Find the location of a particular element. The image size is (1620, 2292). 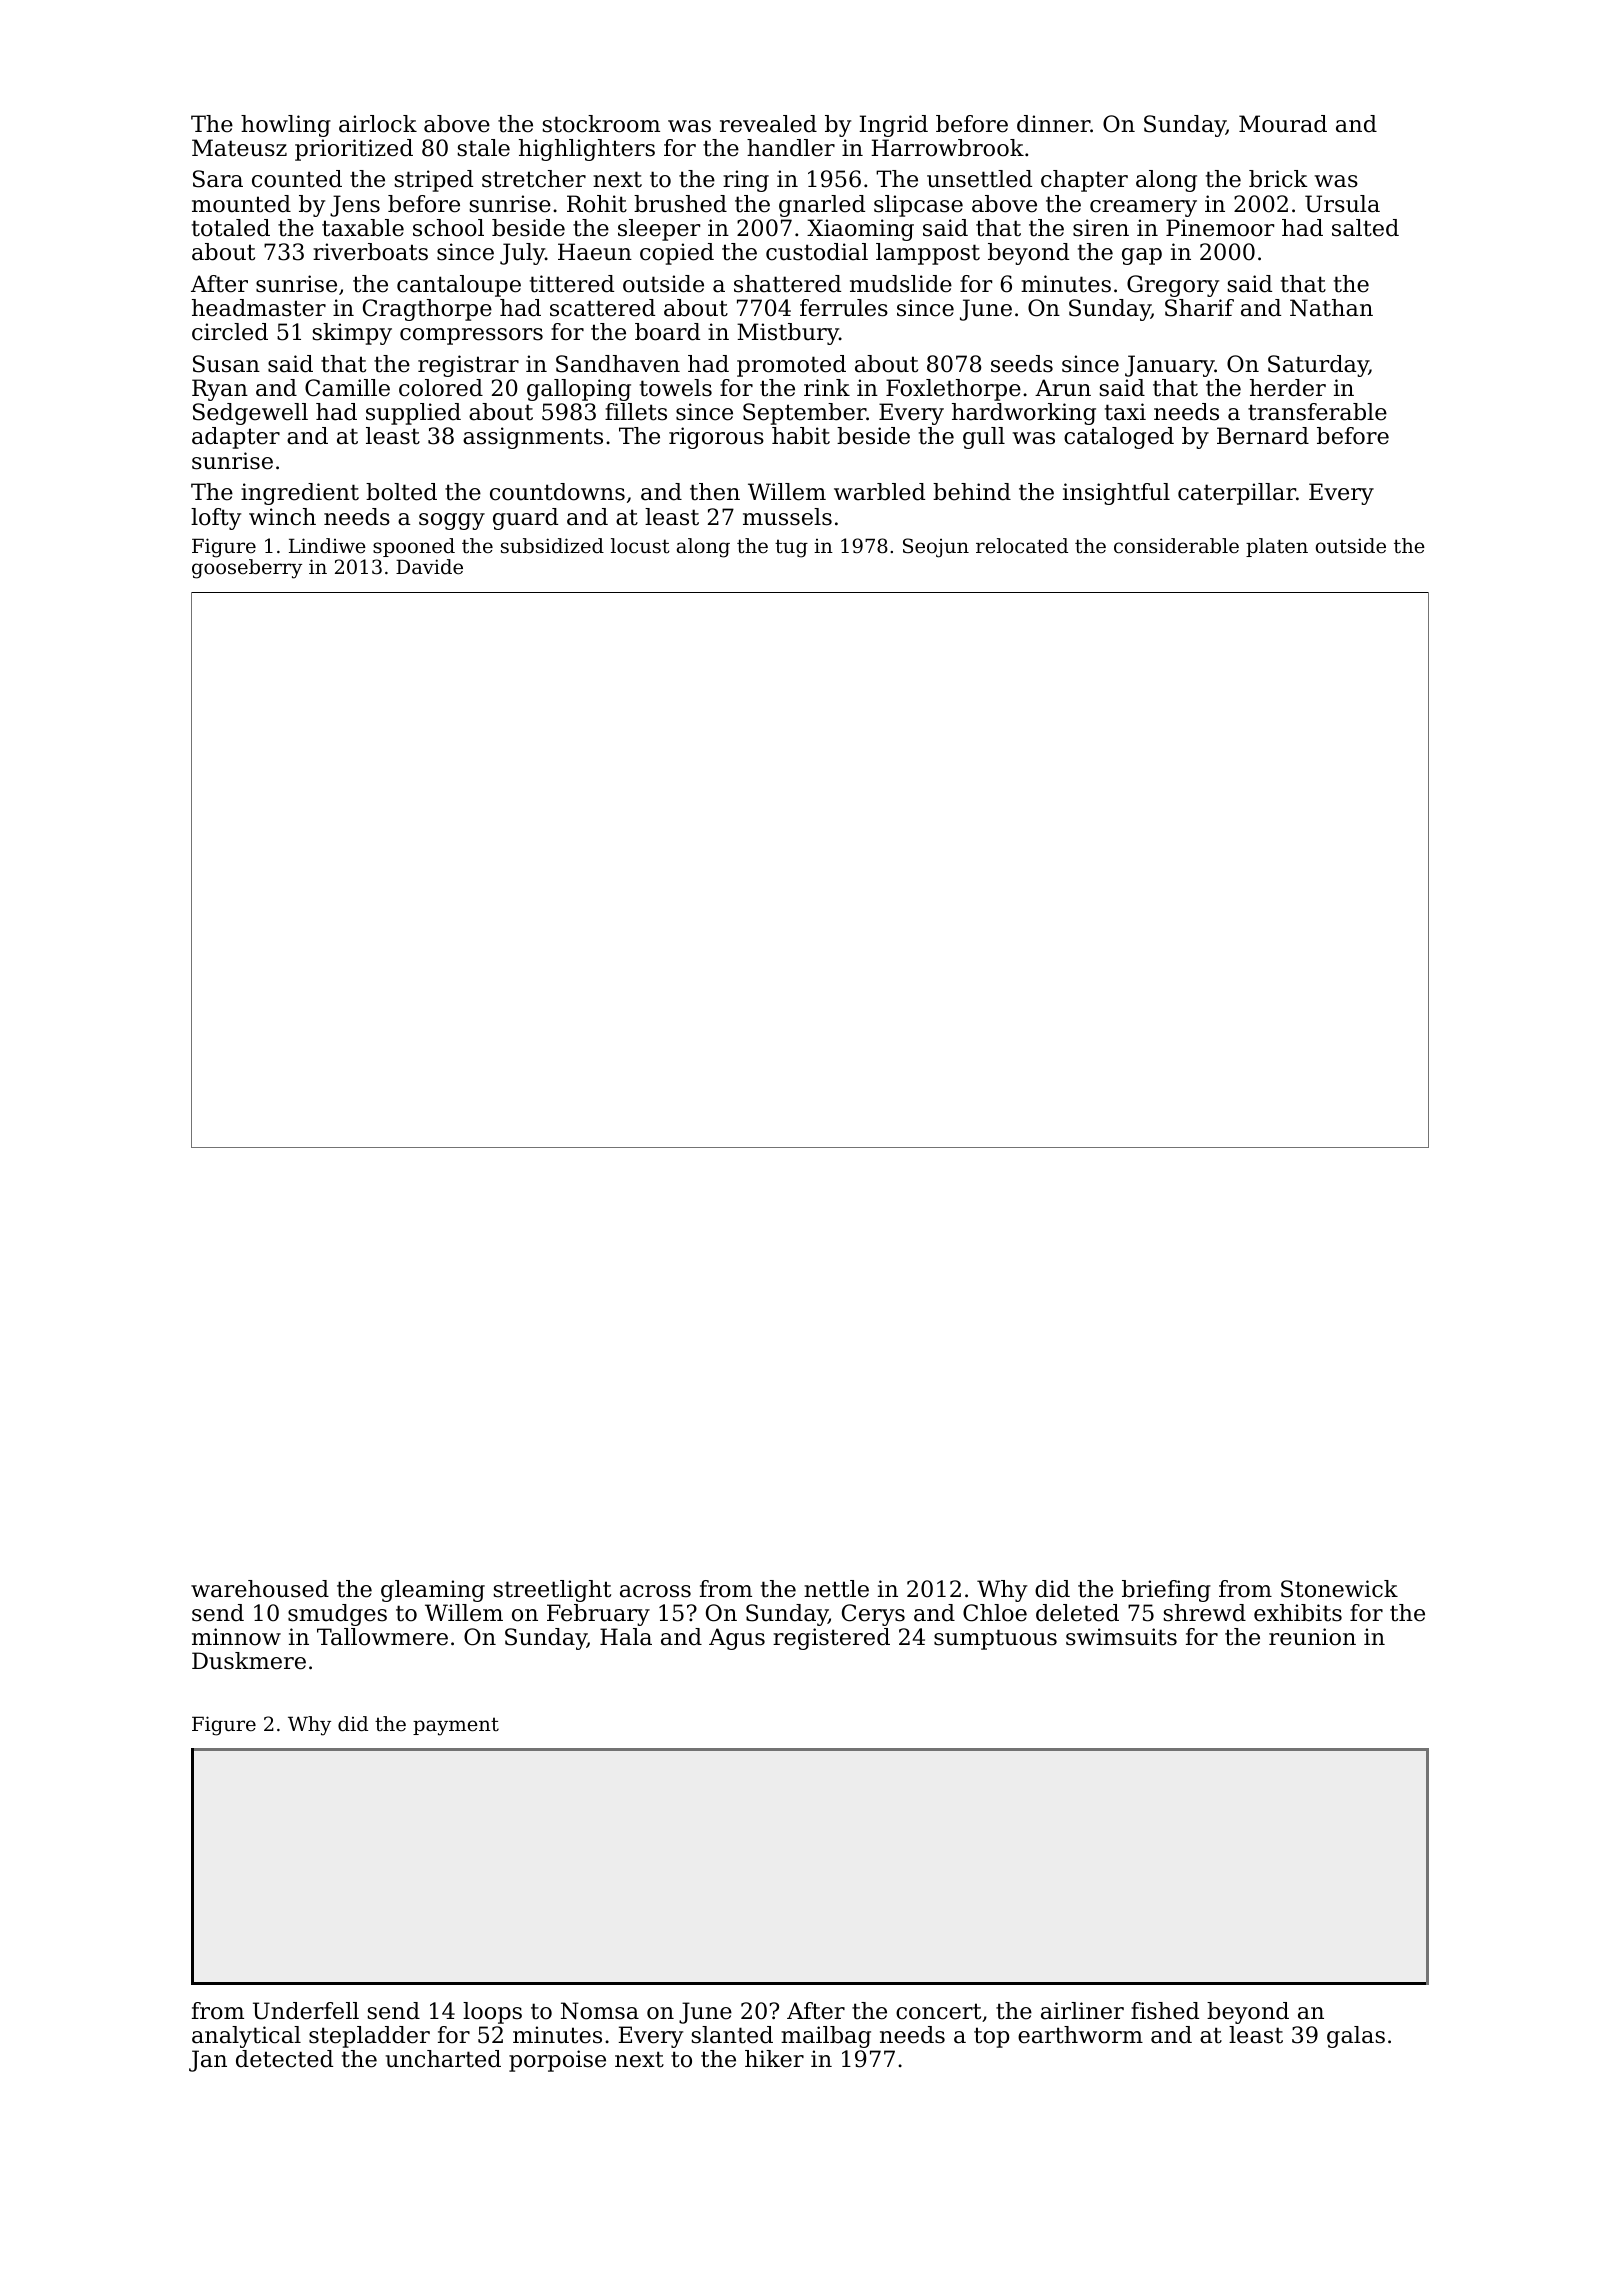

Underfell is located at coordinates (306, 2011).
